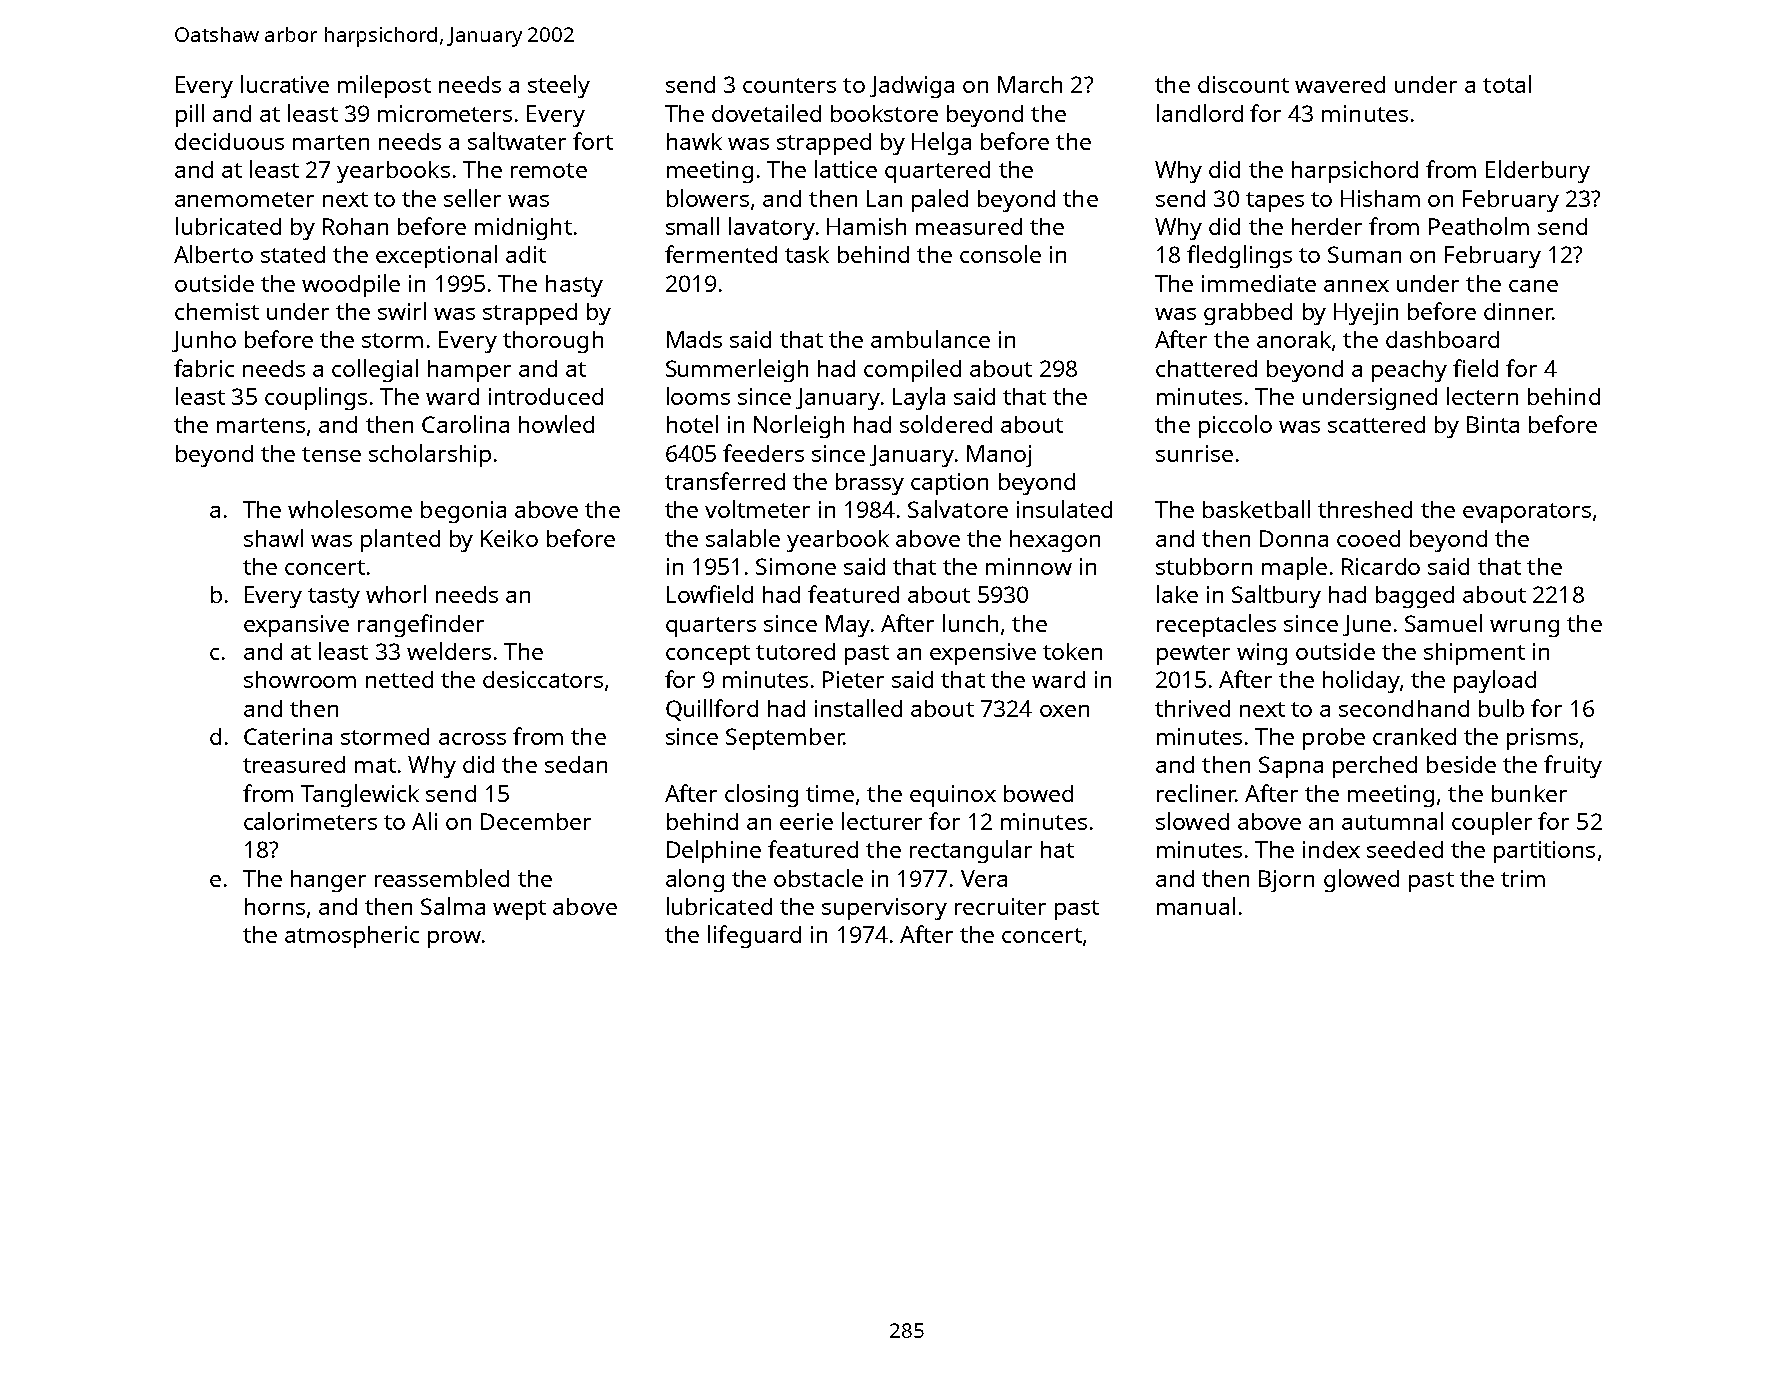 Image resolution: width=1779 pixels, height=1375 pixels. What do you see at coordinates (694, 339) in the page?
I see `Mads` at bounding box center [694, 339].
